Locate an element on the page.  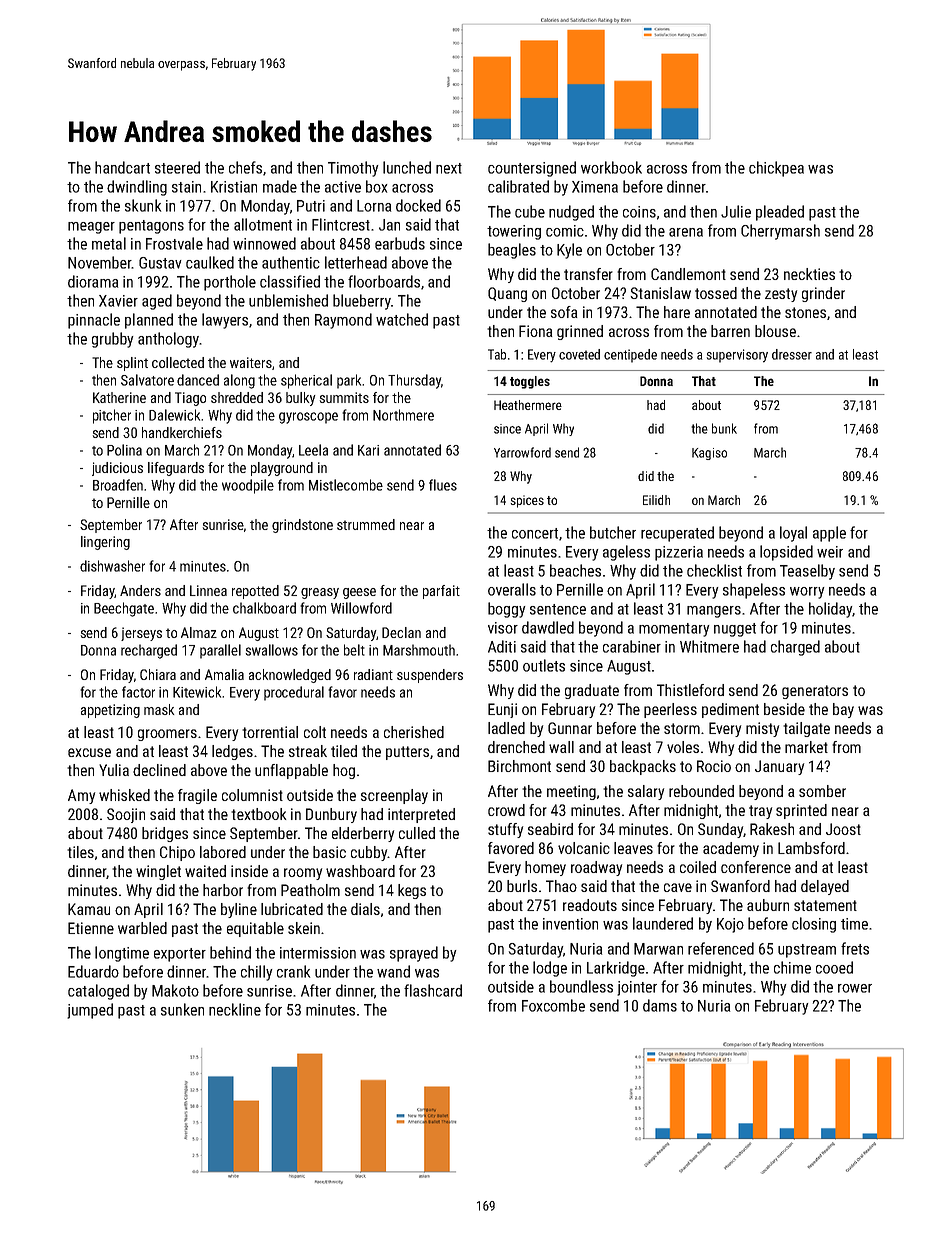
chickpea is located at coordinates (776, 169).
